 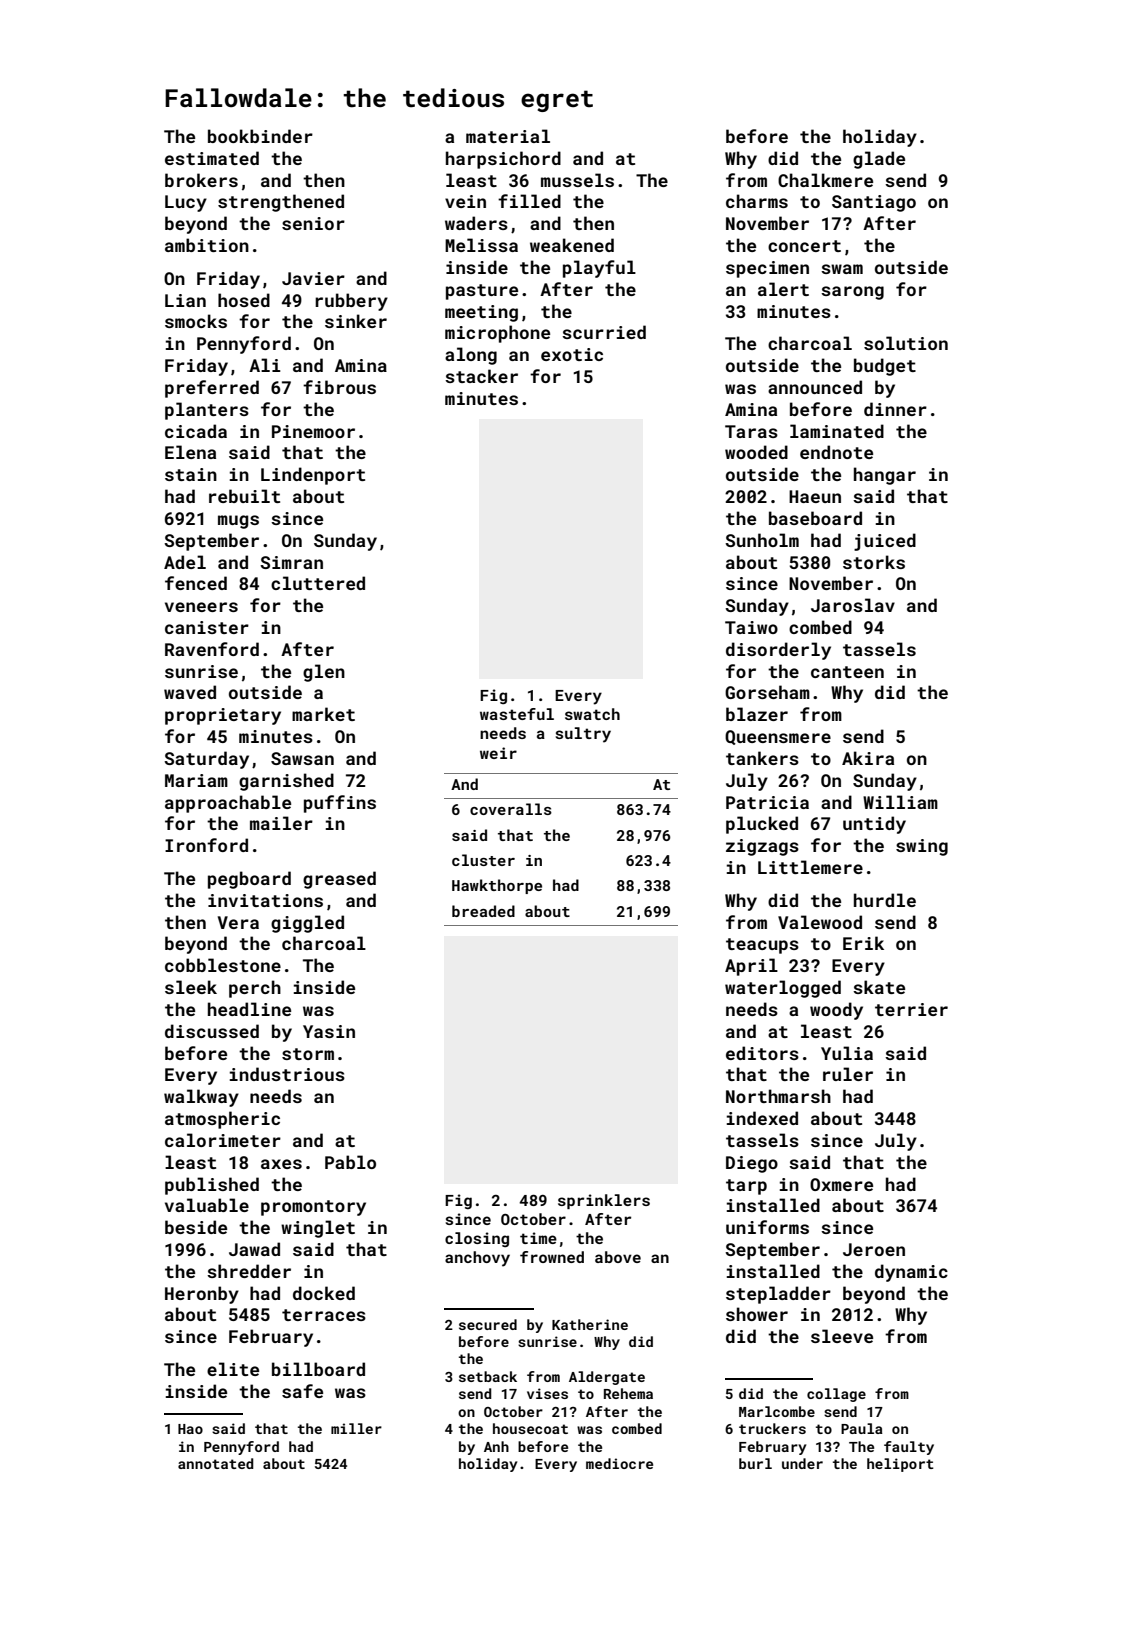 I want to click on stacker, so click(x=481, y=376).
